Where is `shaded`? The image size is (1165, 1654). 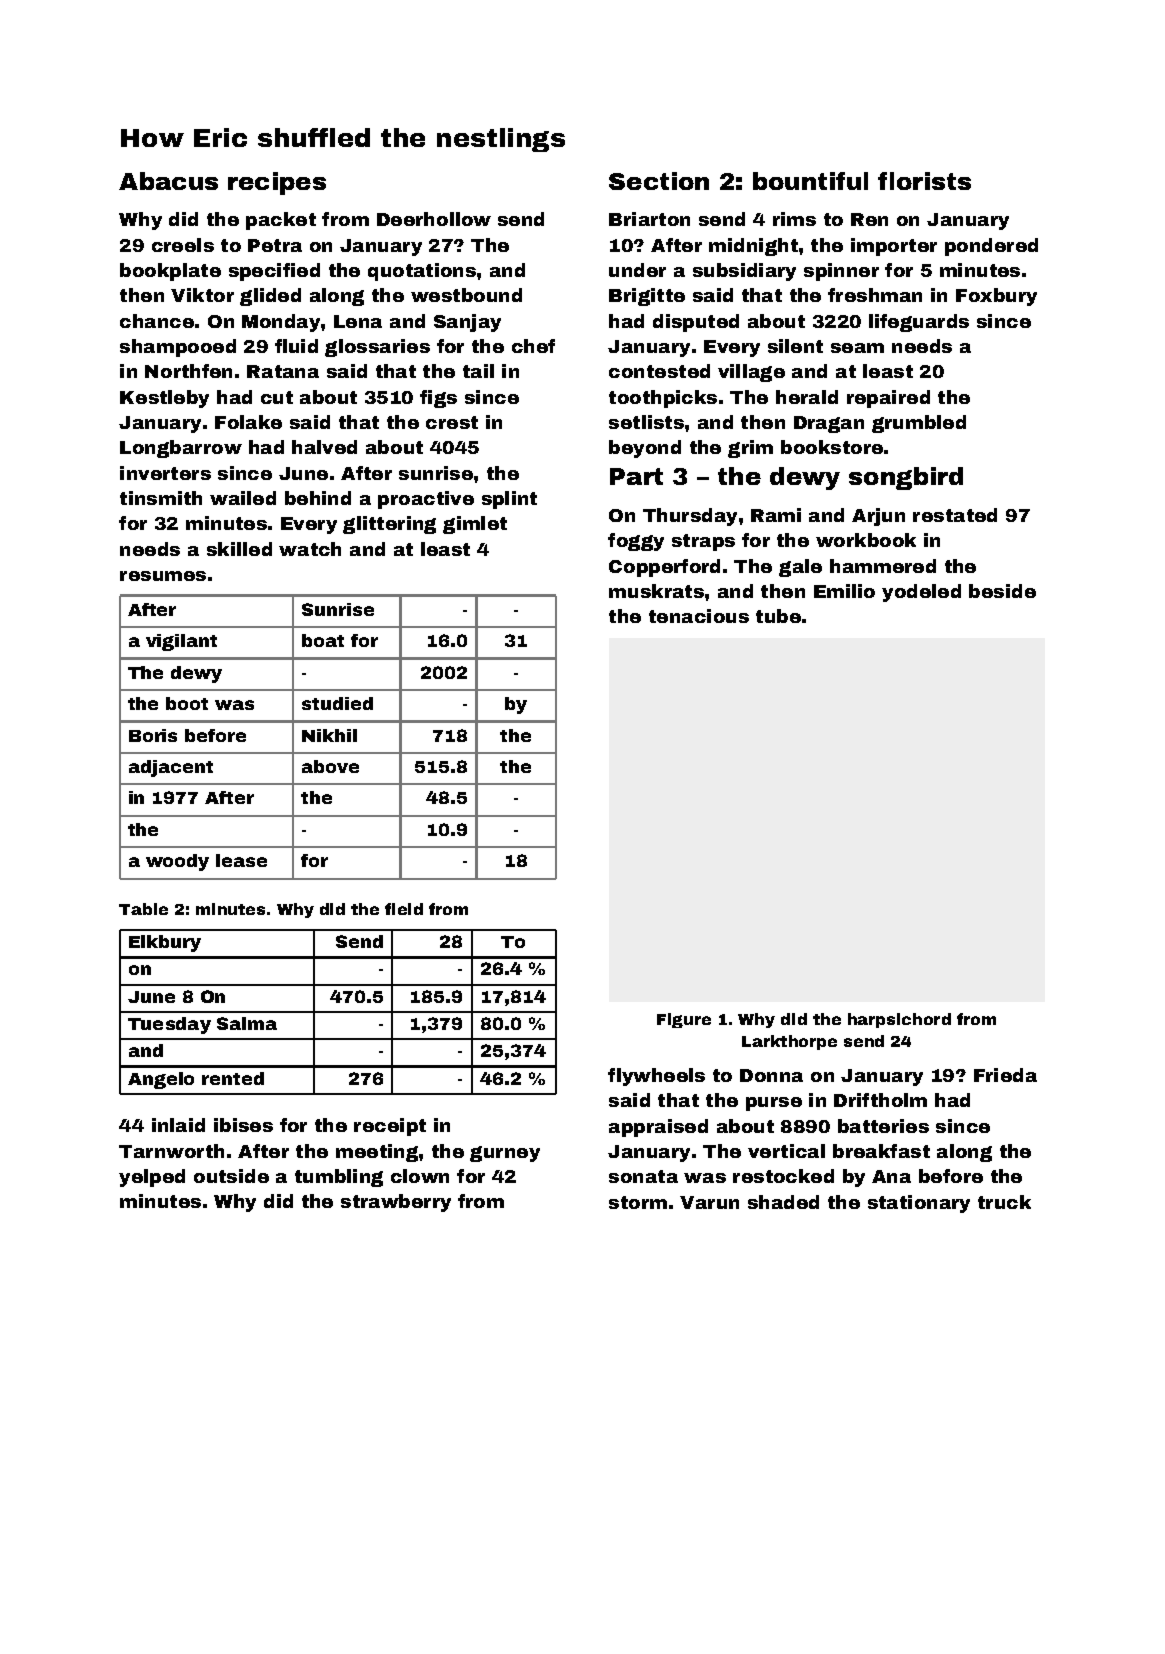
shaded is located at coordinates (783, 1202).
